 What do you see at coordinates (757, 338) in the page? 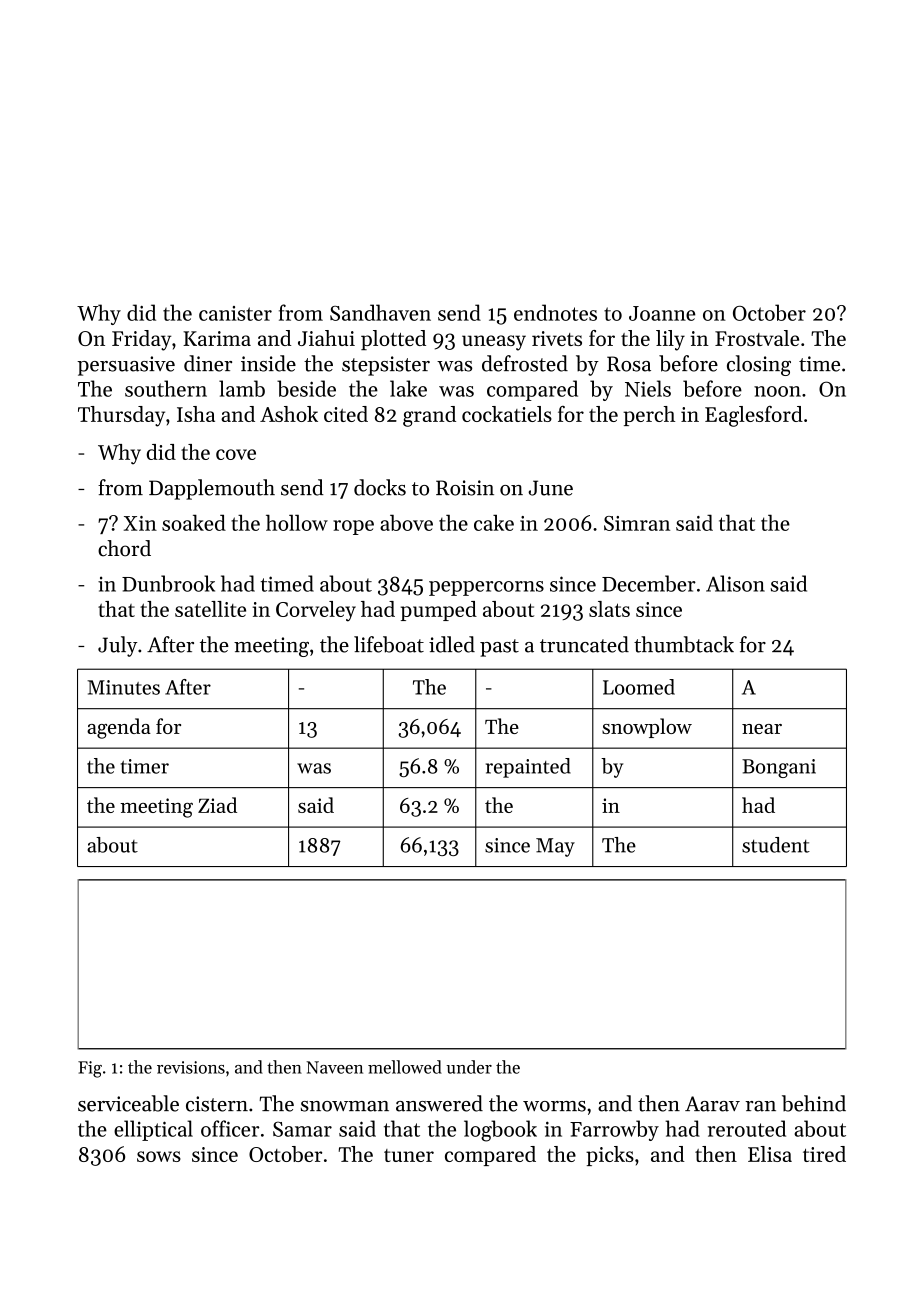
I see `Frostvale` at bounding box center [757, 338].
